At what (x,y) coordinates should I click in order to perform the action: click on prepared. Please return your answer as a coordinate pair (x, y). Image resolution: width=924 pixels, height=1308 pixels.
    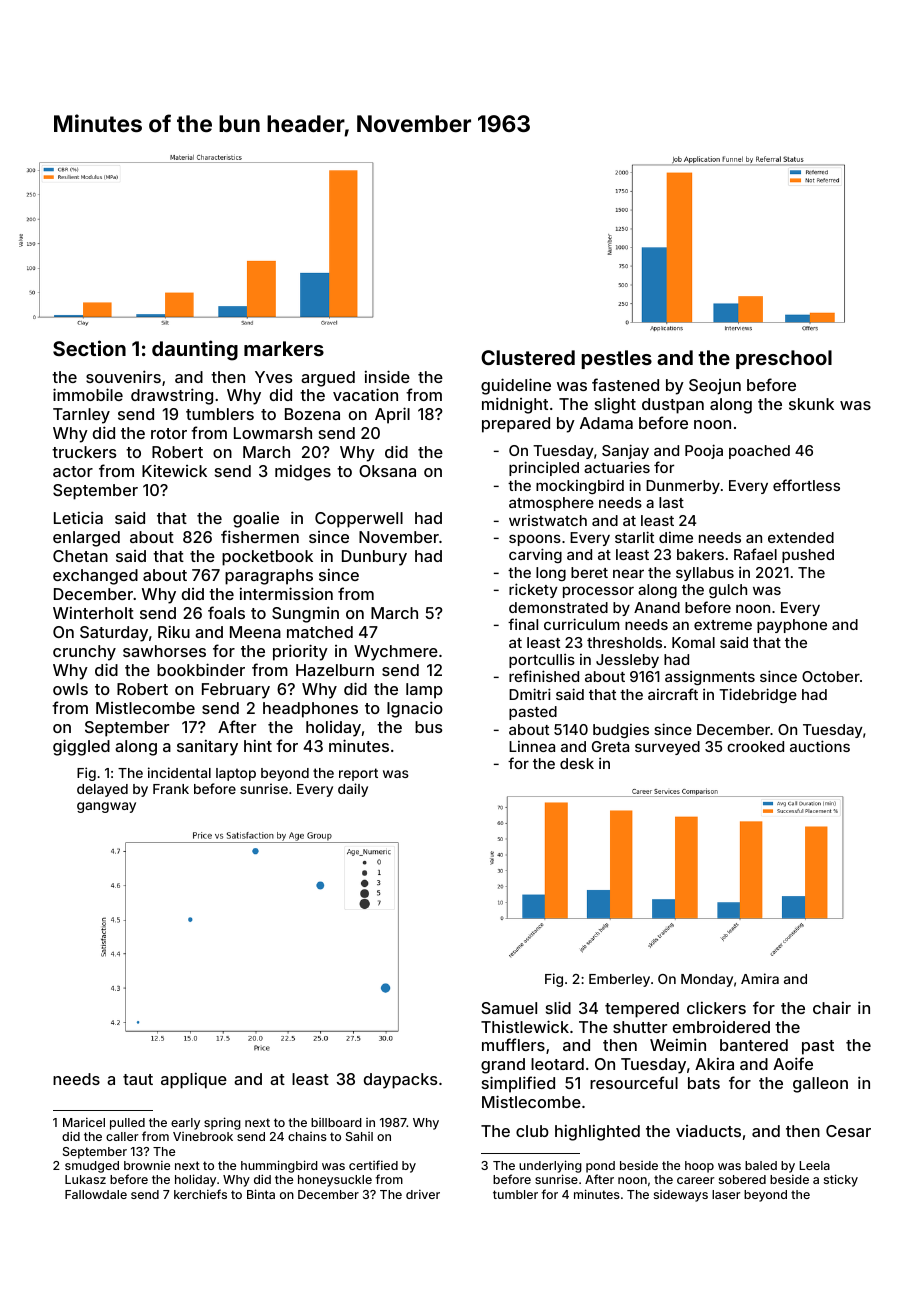
    Looking at the image, I should click on (516, 425).
